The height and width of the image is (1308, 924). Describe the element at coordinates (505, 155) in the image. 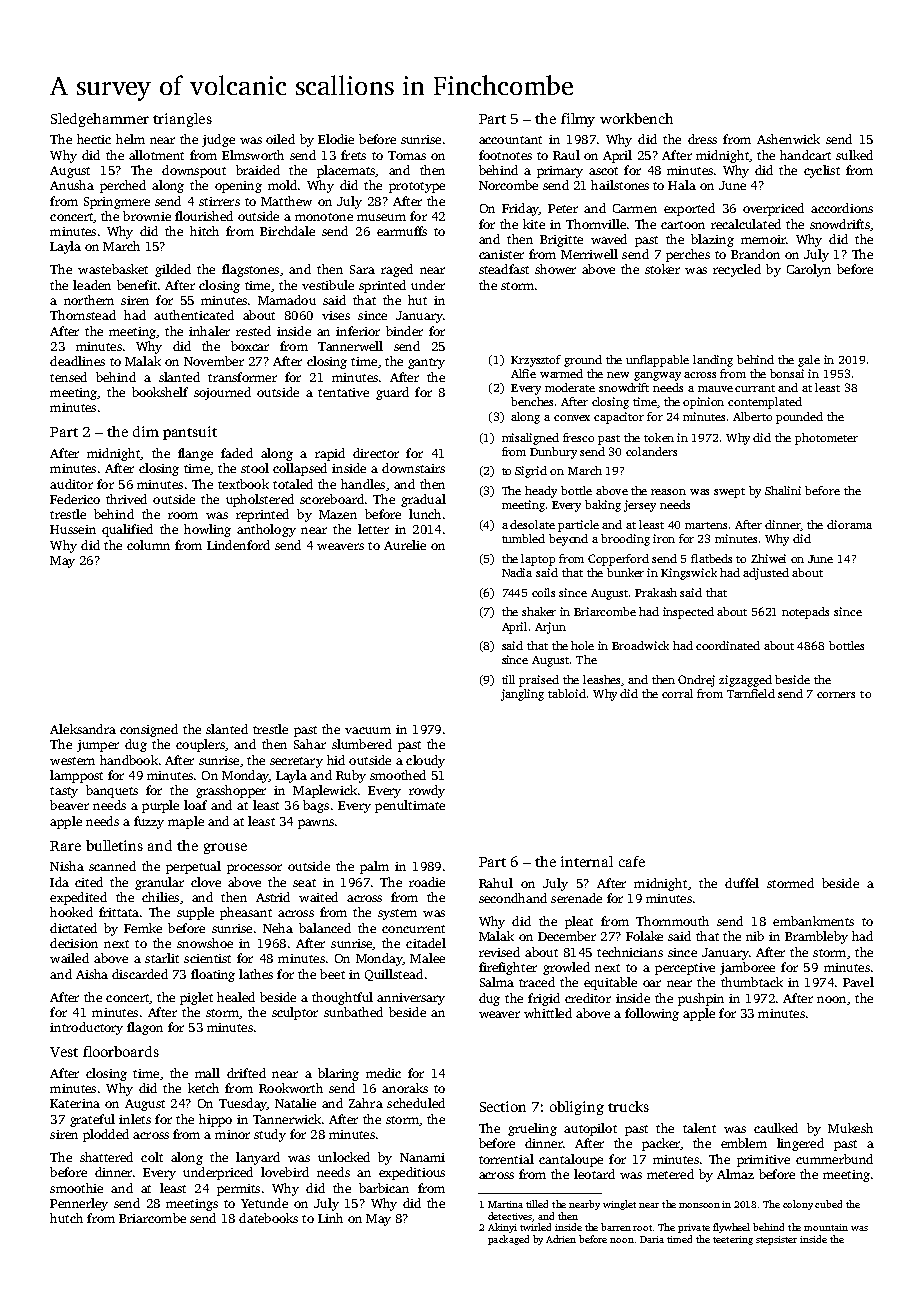

I see `footnotes` at that location.
